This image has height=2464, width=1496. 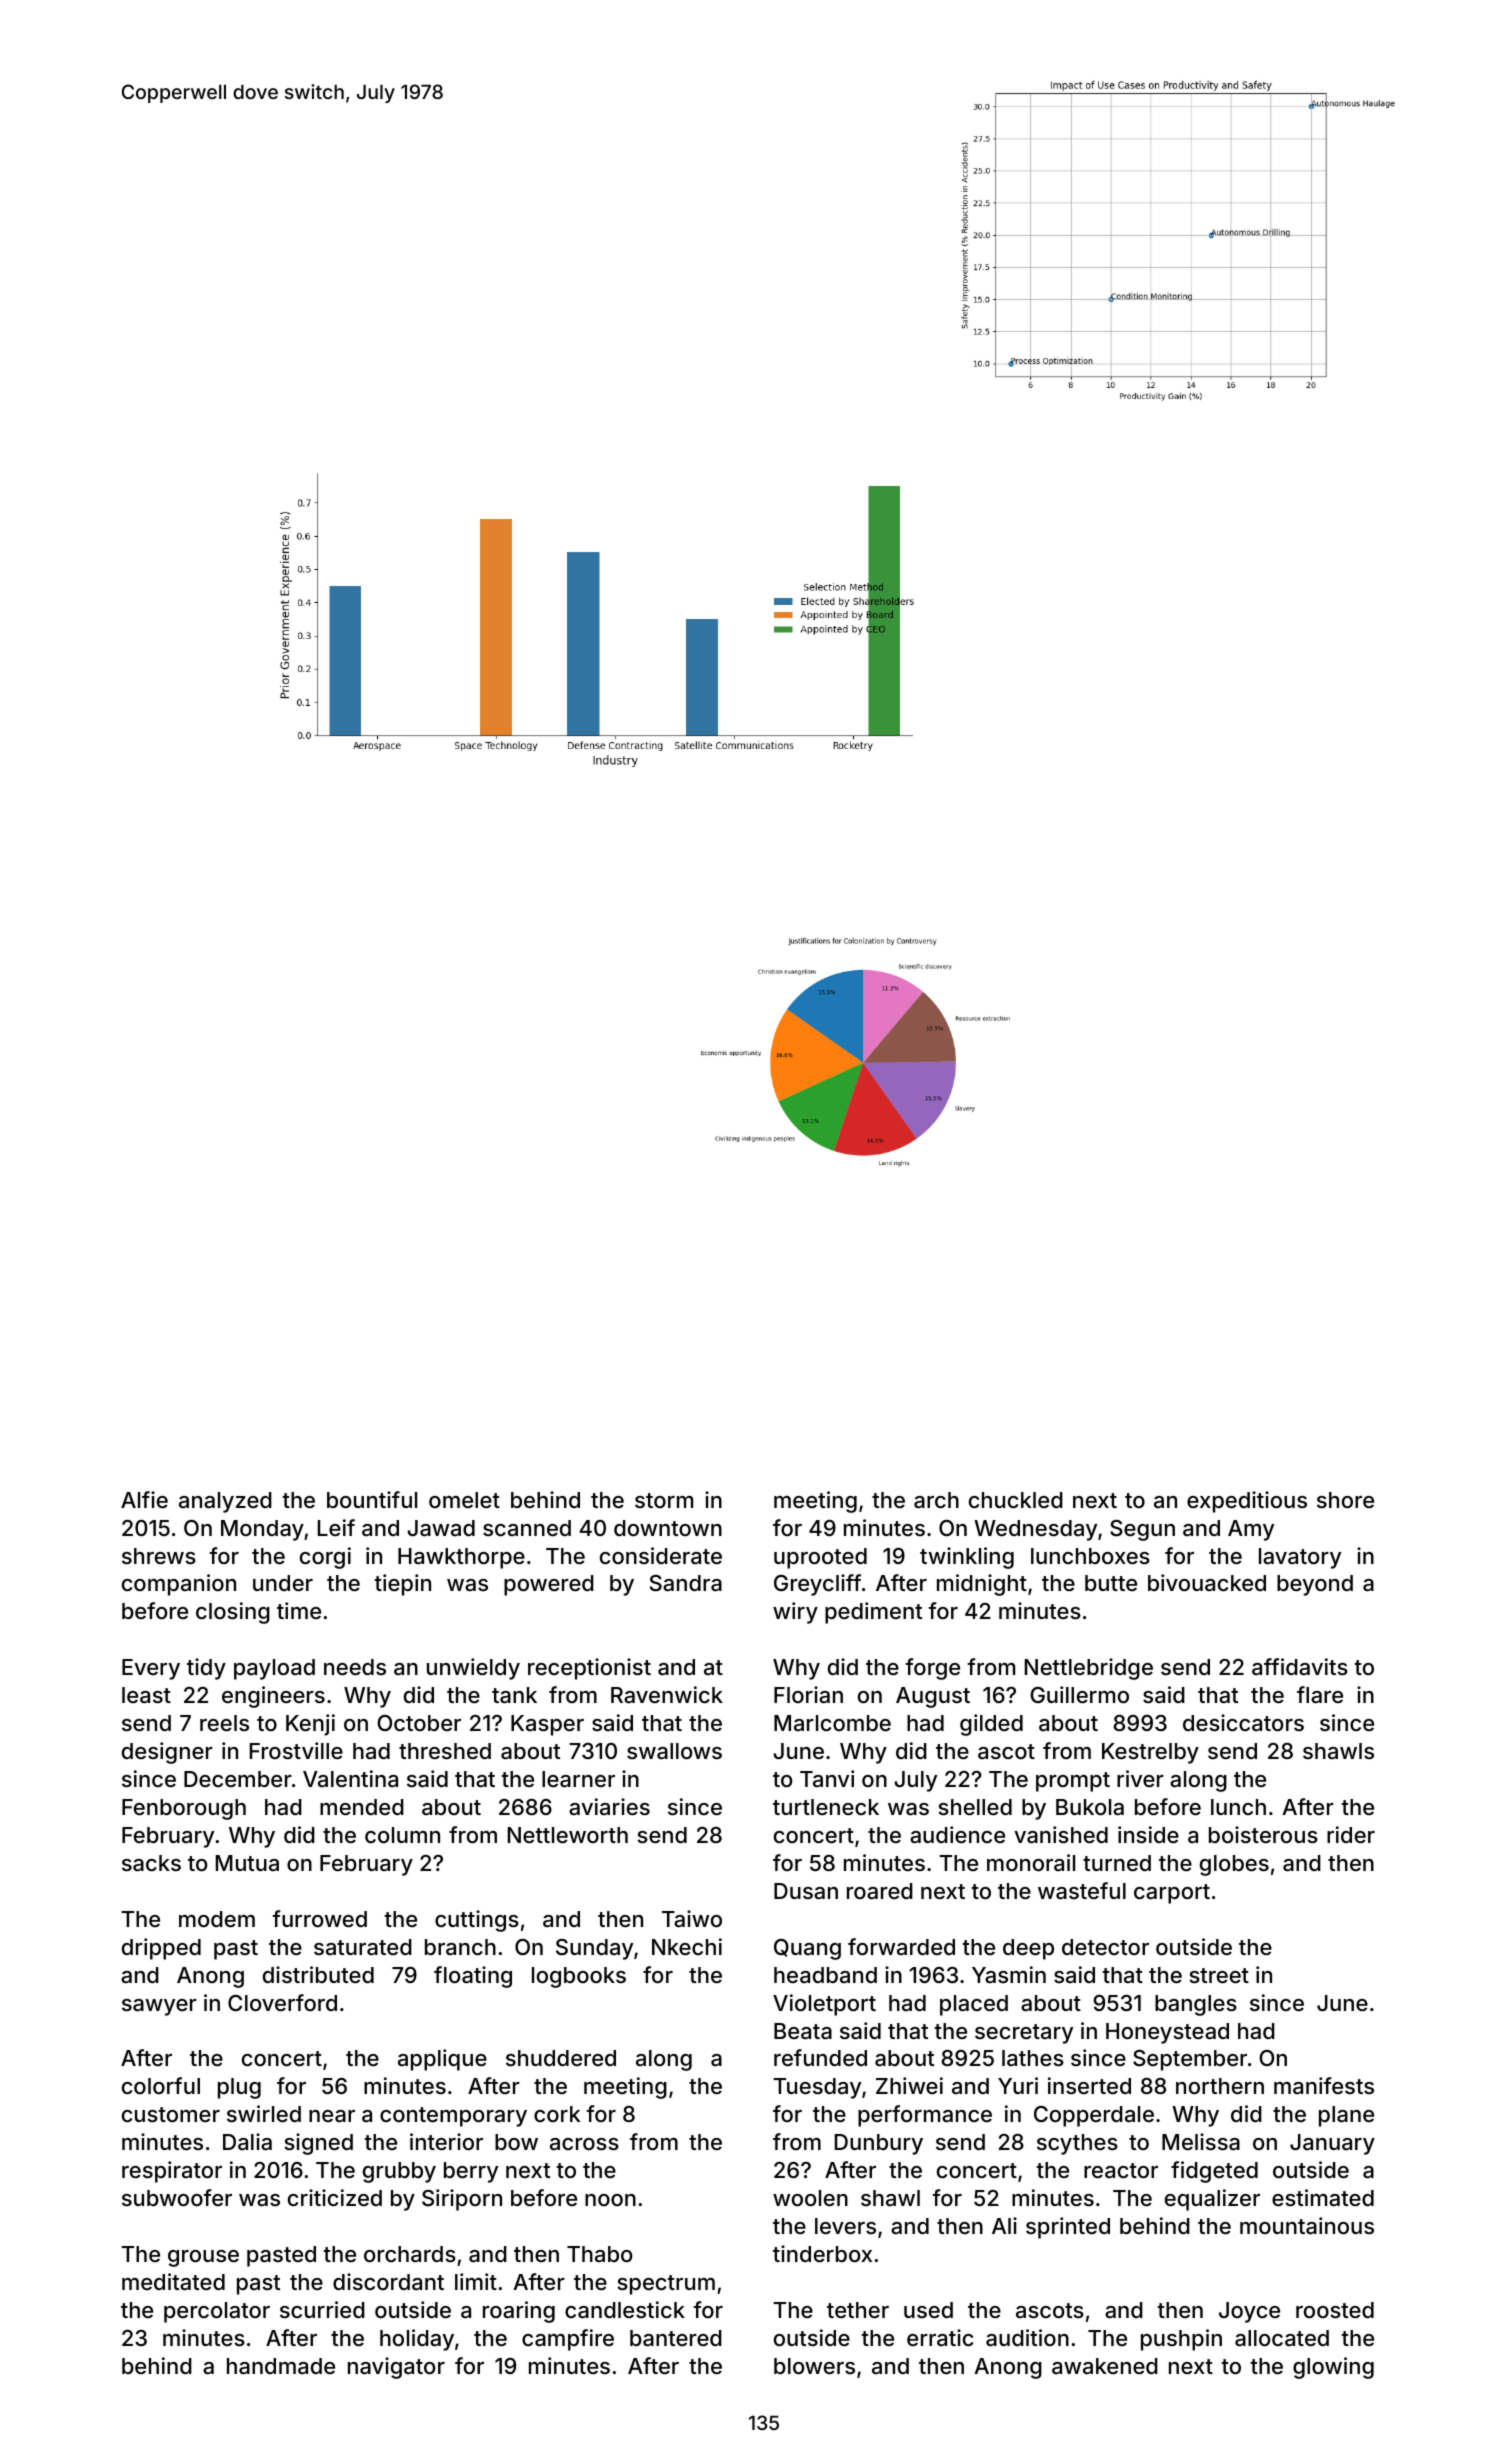 I want to click on scanned, so click(x=527, y=1528).
